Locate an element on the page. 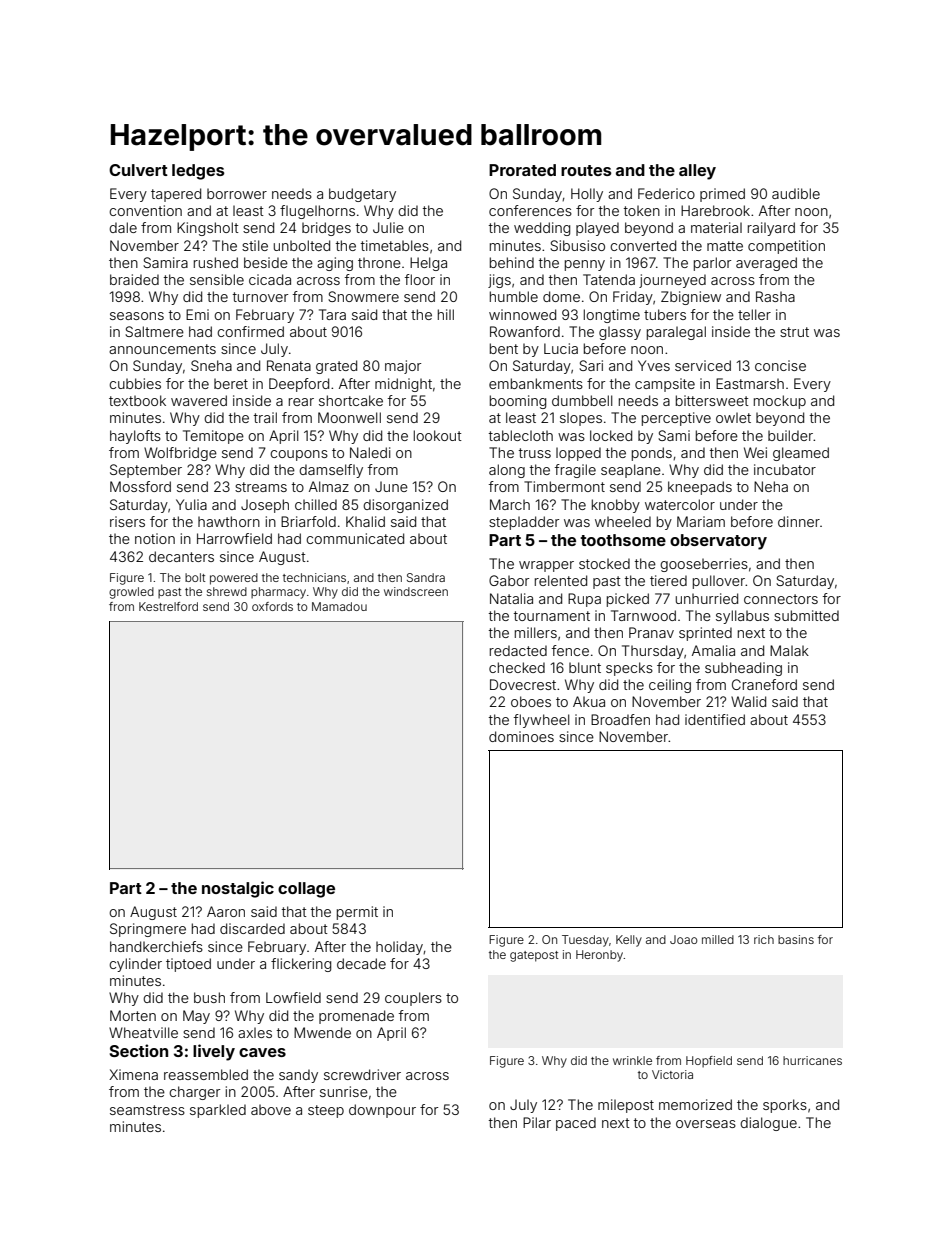  dialogue is located at coordinates (768, 1124).
